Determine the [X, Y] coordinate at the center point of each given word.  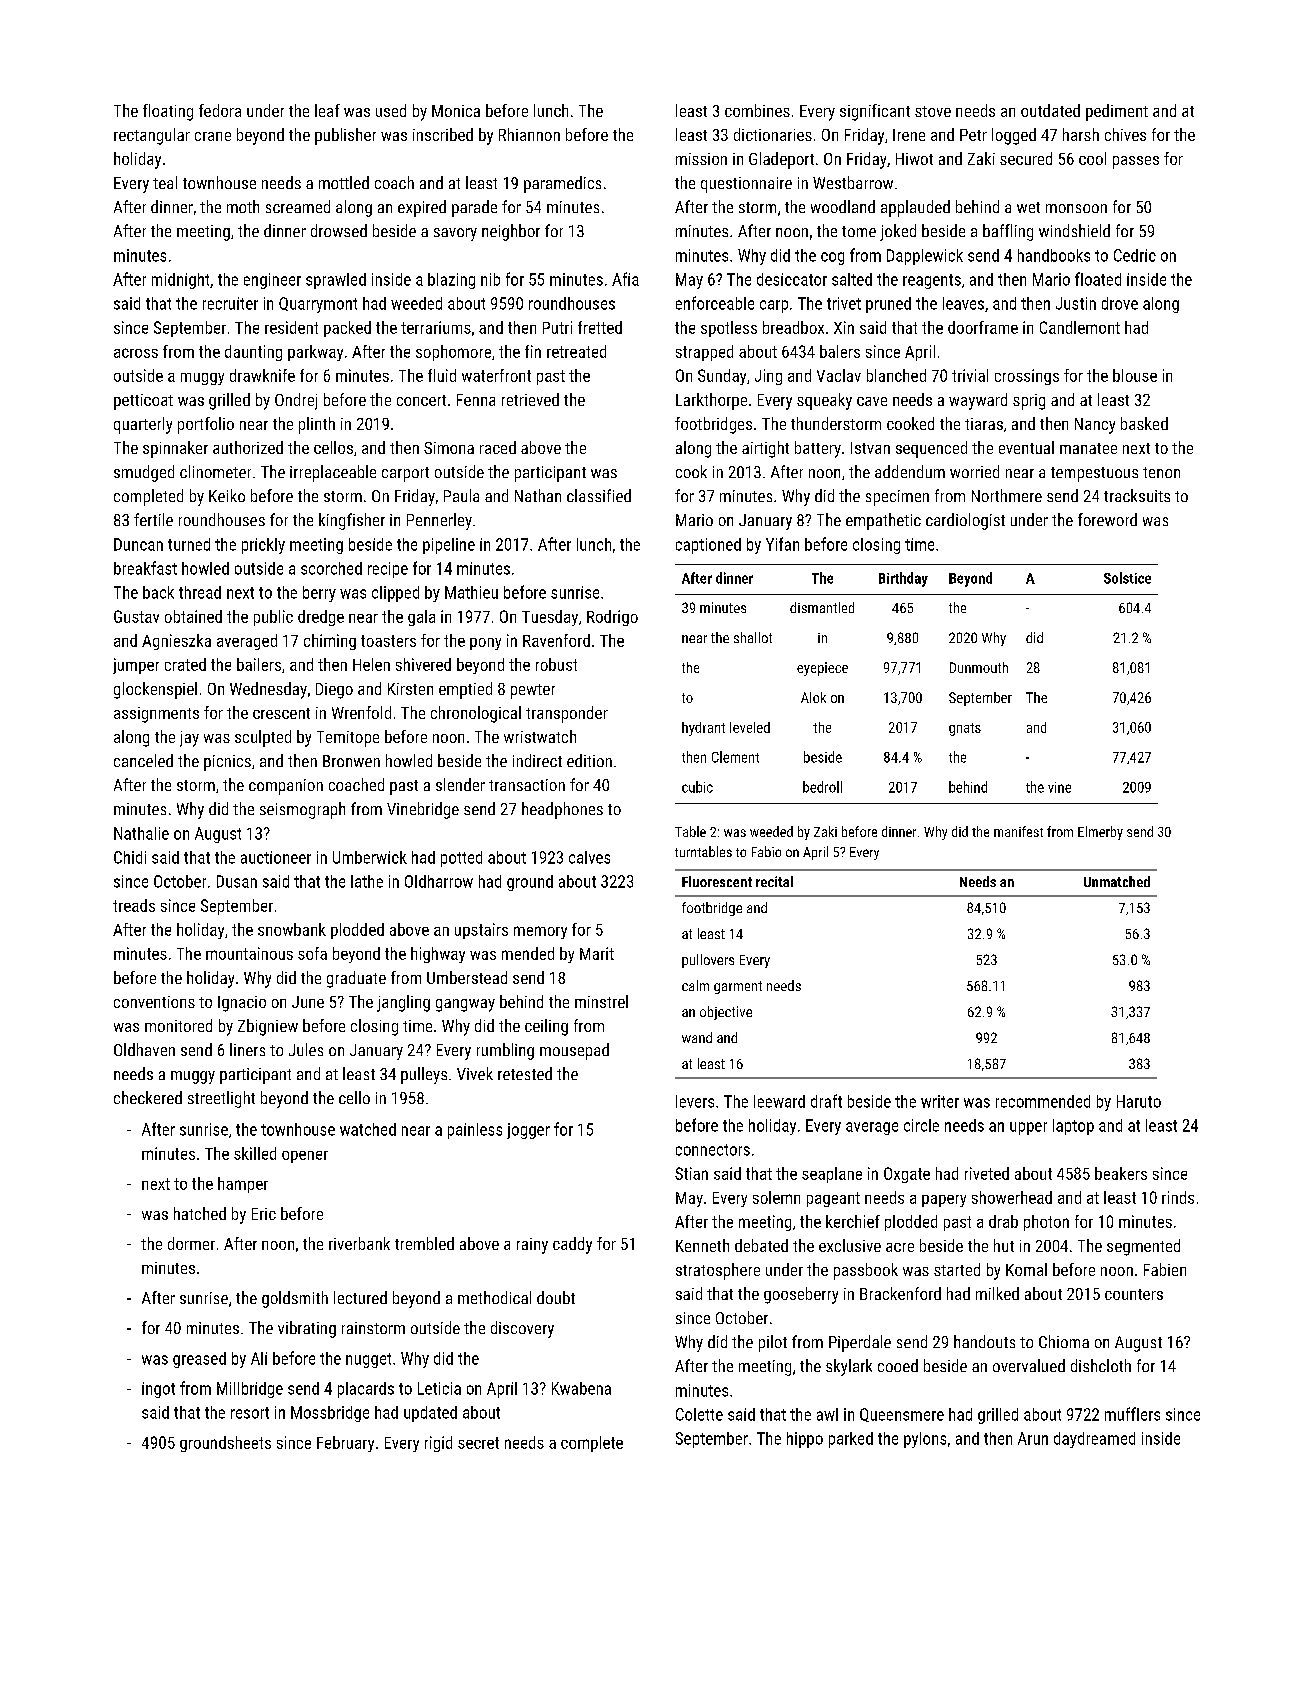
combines [757, 110]
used [391, 110]
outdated [1050, 110]
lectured [360, 1297]
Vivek [475, 1073]
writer [940, 1101]
